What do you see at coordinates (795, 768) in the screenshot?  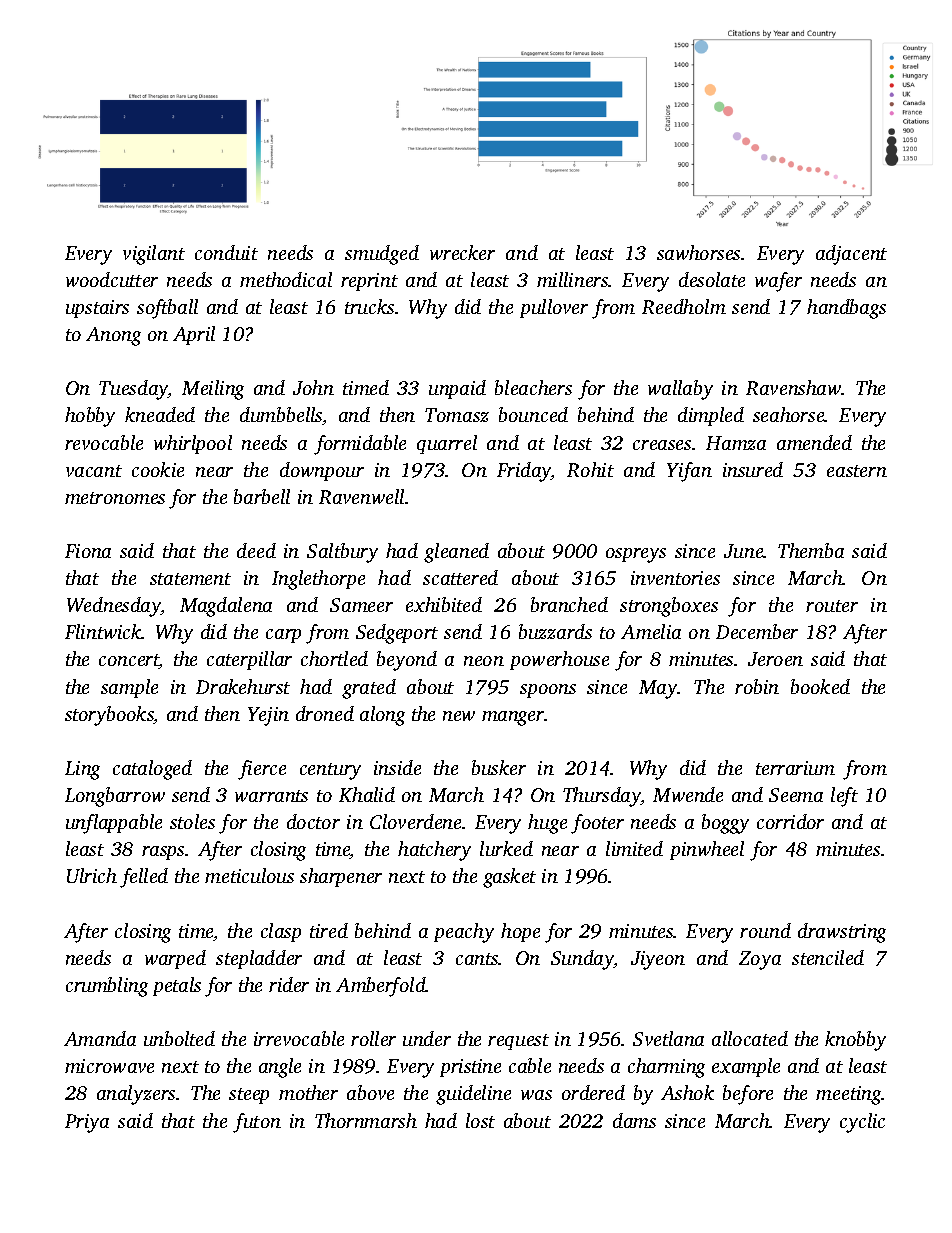 I see `terrarium` at bounding box center [795, 768].
